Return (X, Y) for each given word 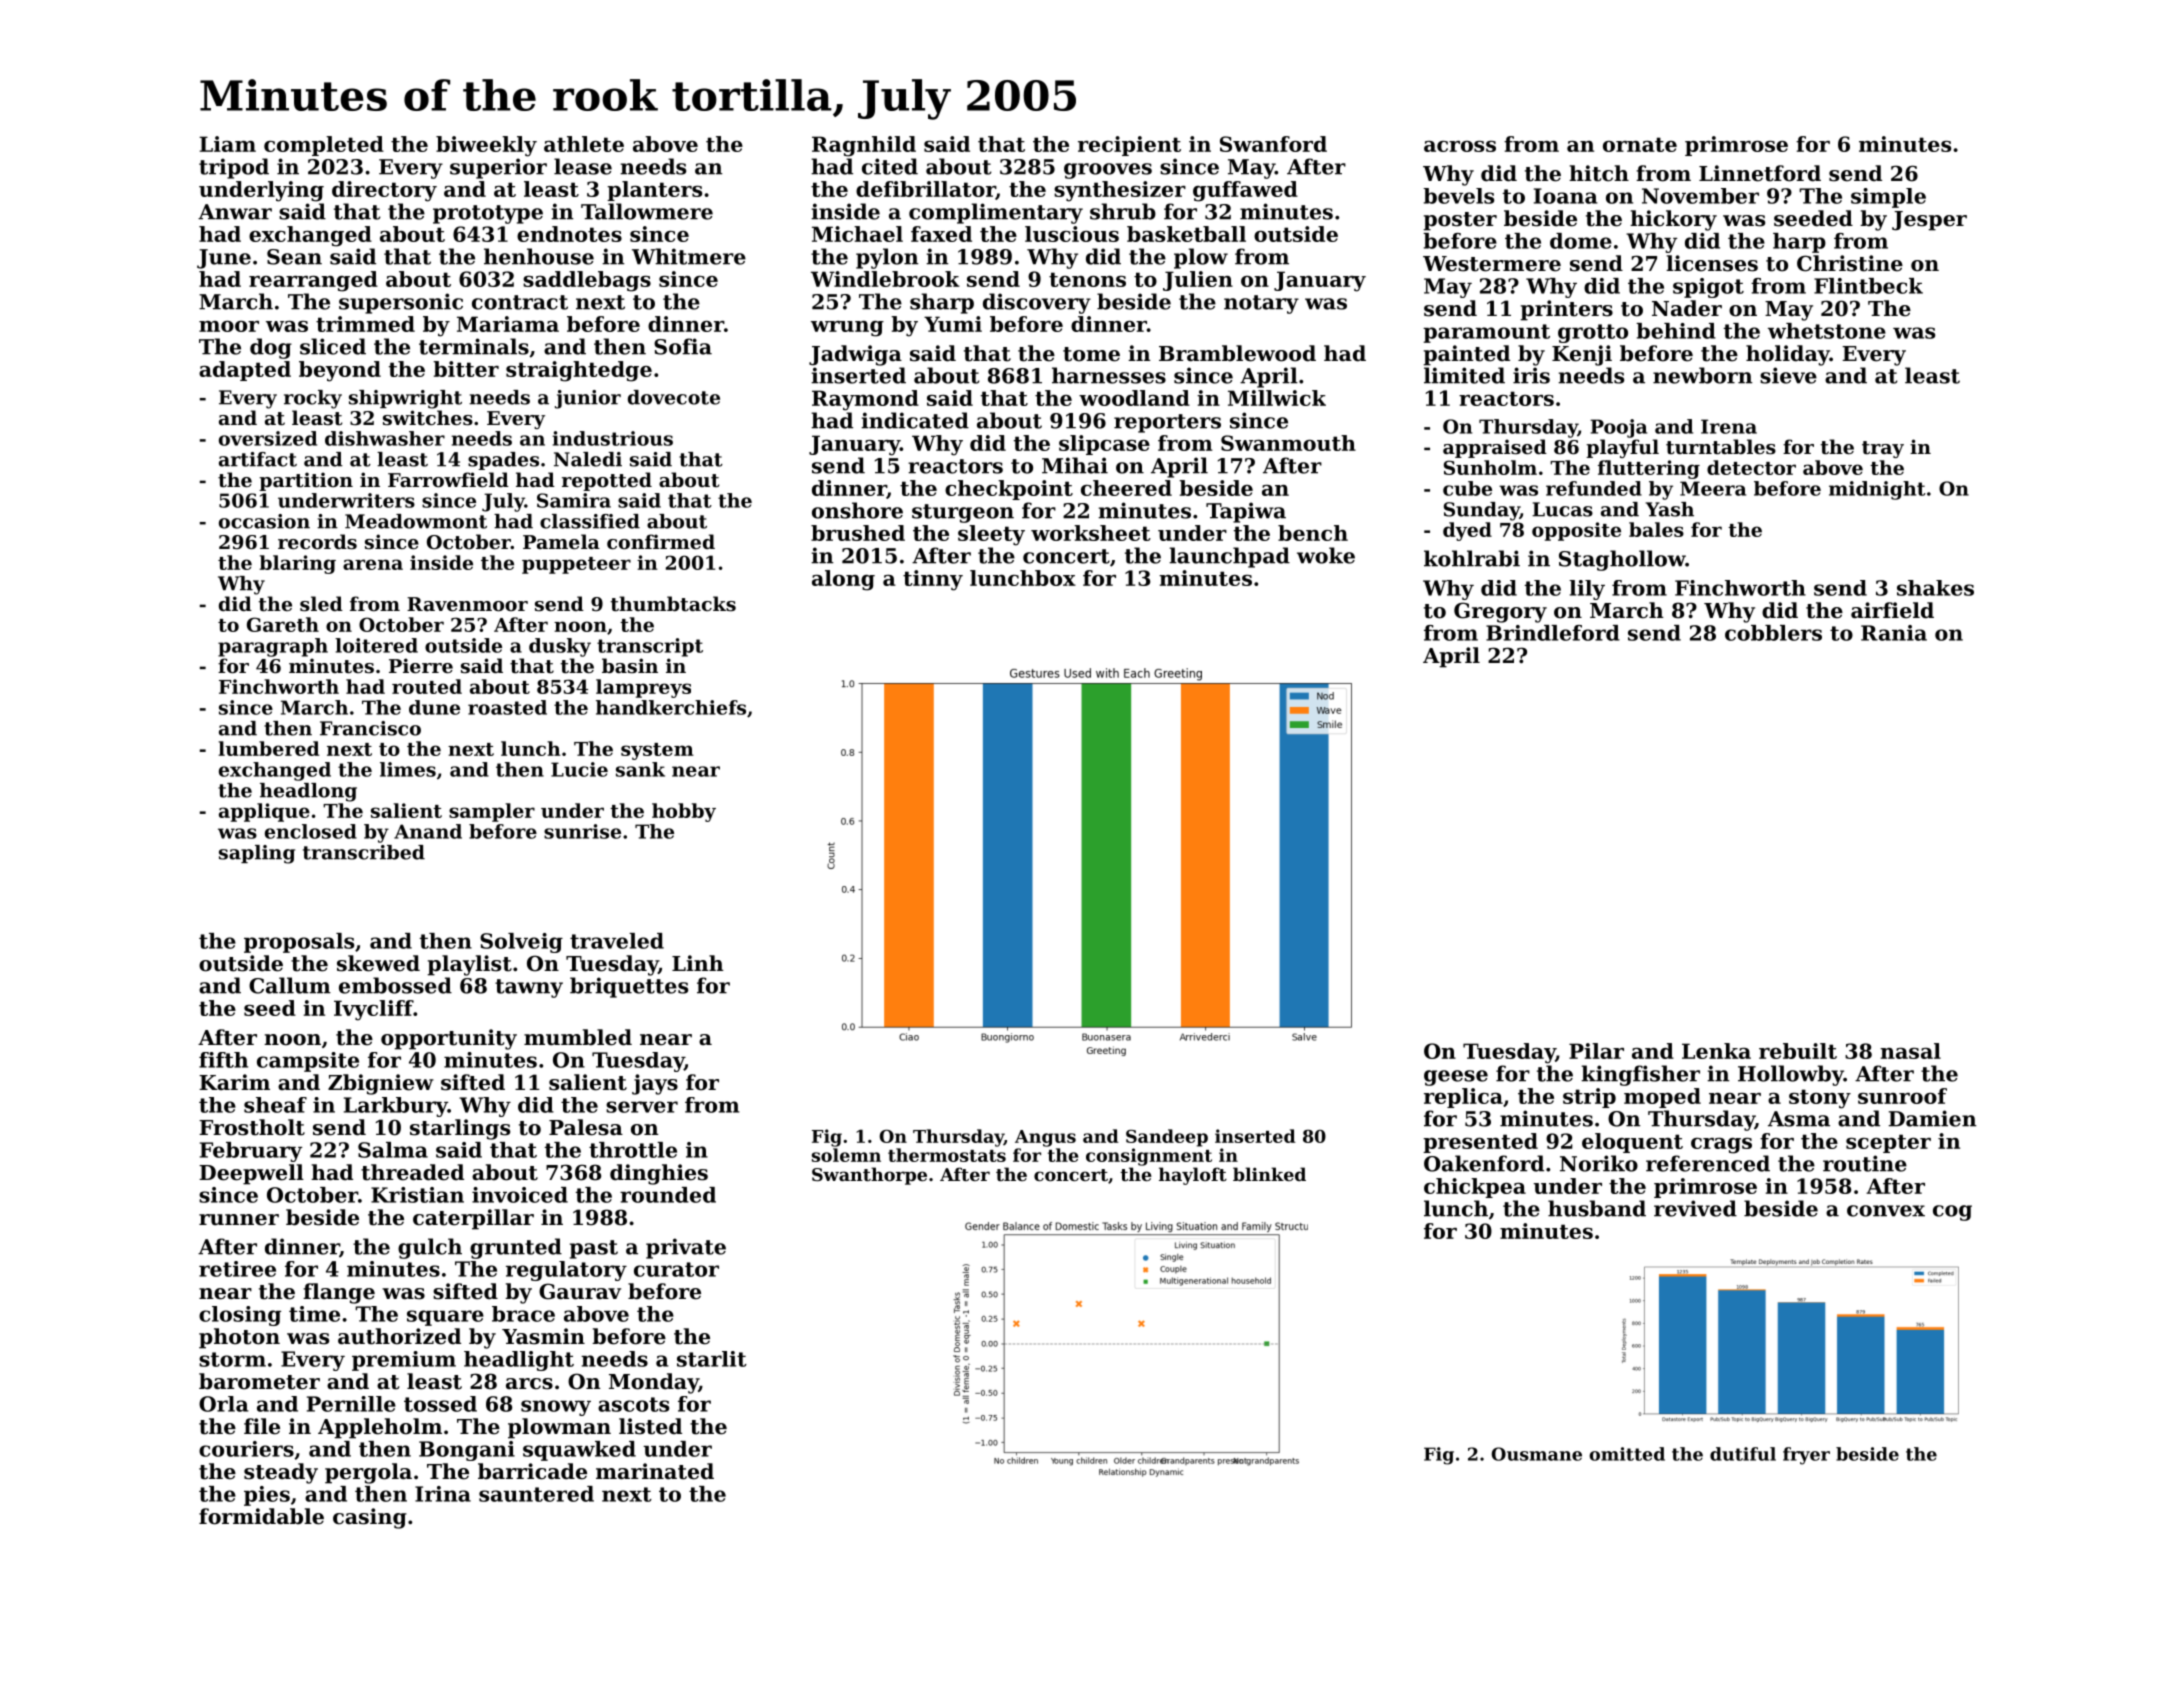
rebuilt (1798, 1051)
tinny (933, 580)
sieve (1788, 375)
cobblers (1773, 633)
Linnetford (1760, 173)
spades (503, 461)
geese (1456, 1078)
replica (1463, 1098)
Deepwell (251, 1174)
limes (408, 769)
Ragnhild (864, 146)
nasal (1910, 1051)
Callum (290, 985)
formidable (261, 1516)
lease (583, 166)
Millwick (1277, 398)
